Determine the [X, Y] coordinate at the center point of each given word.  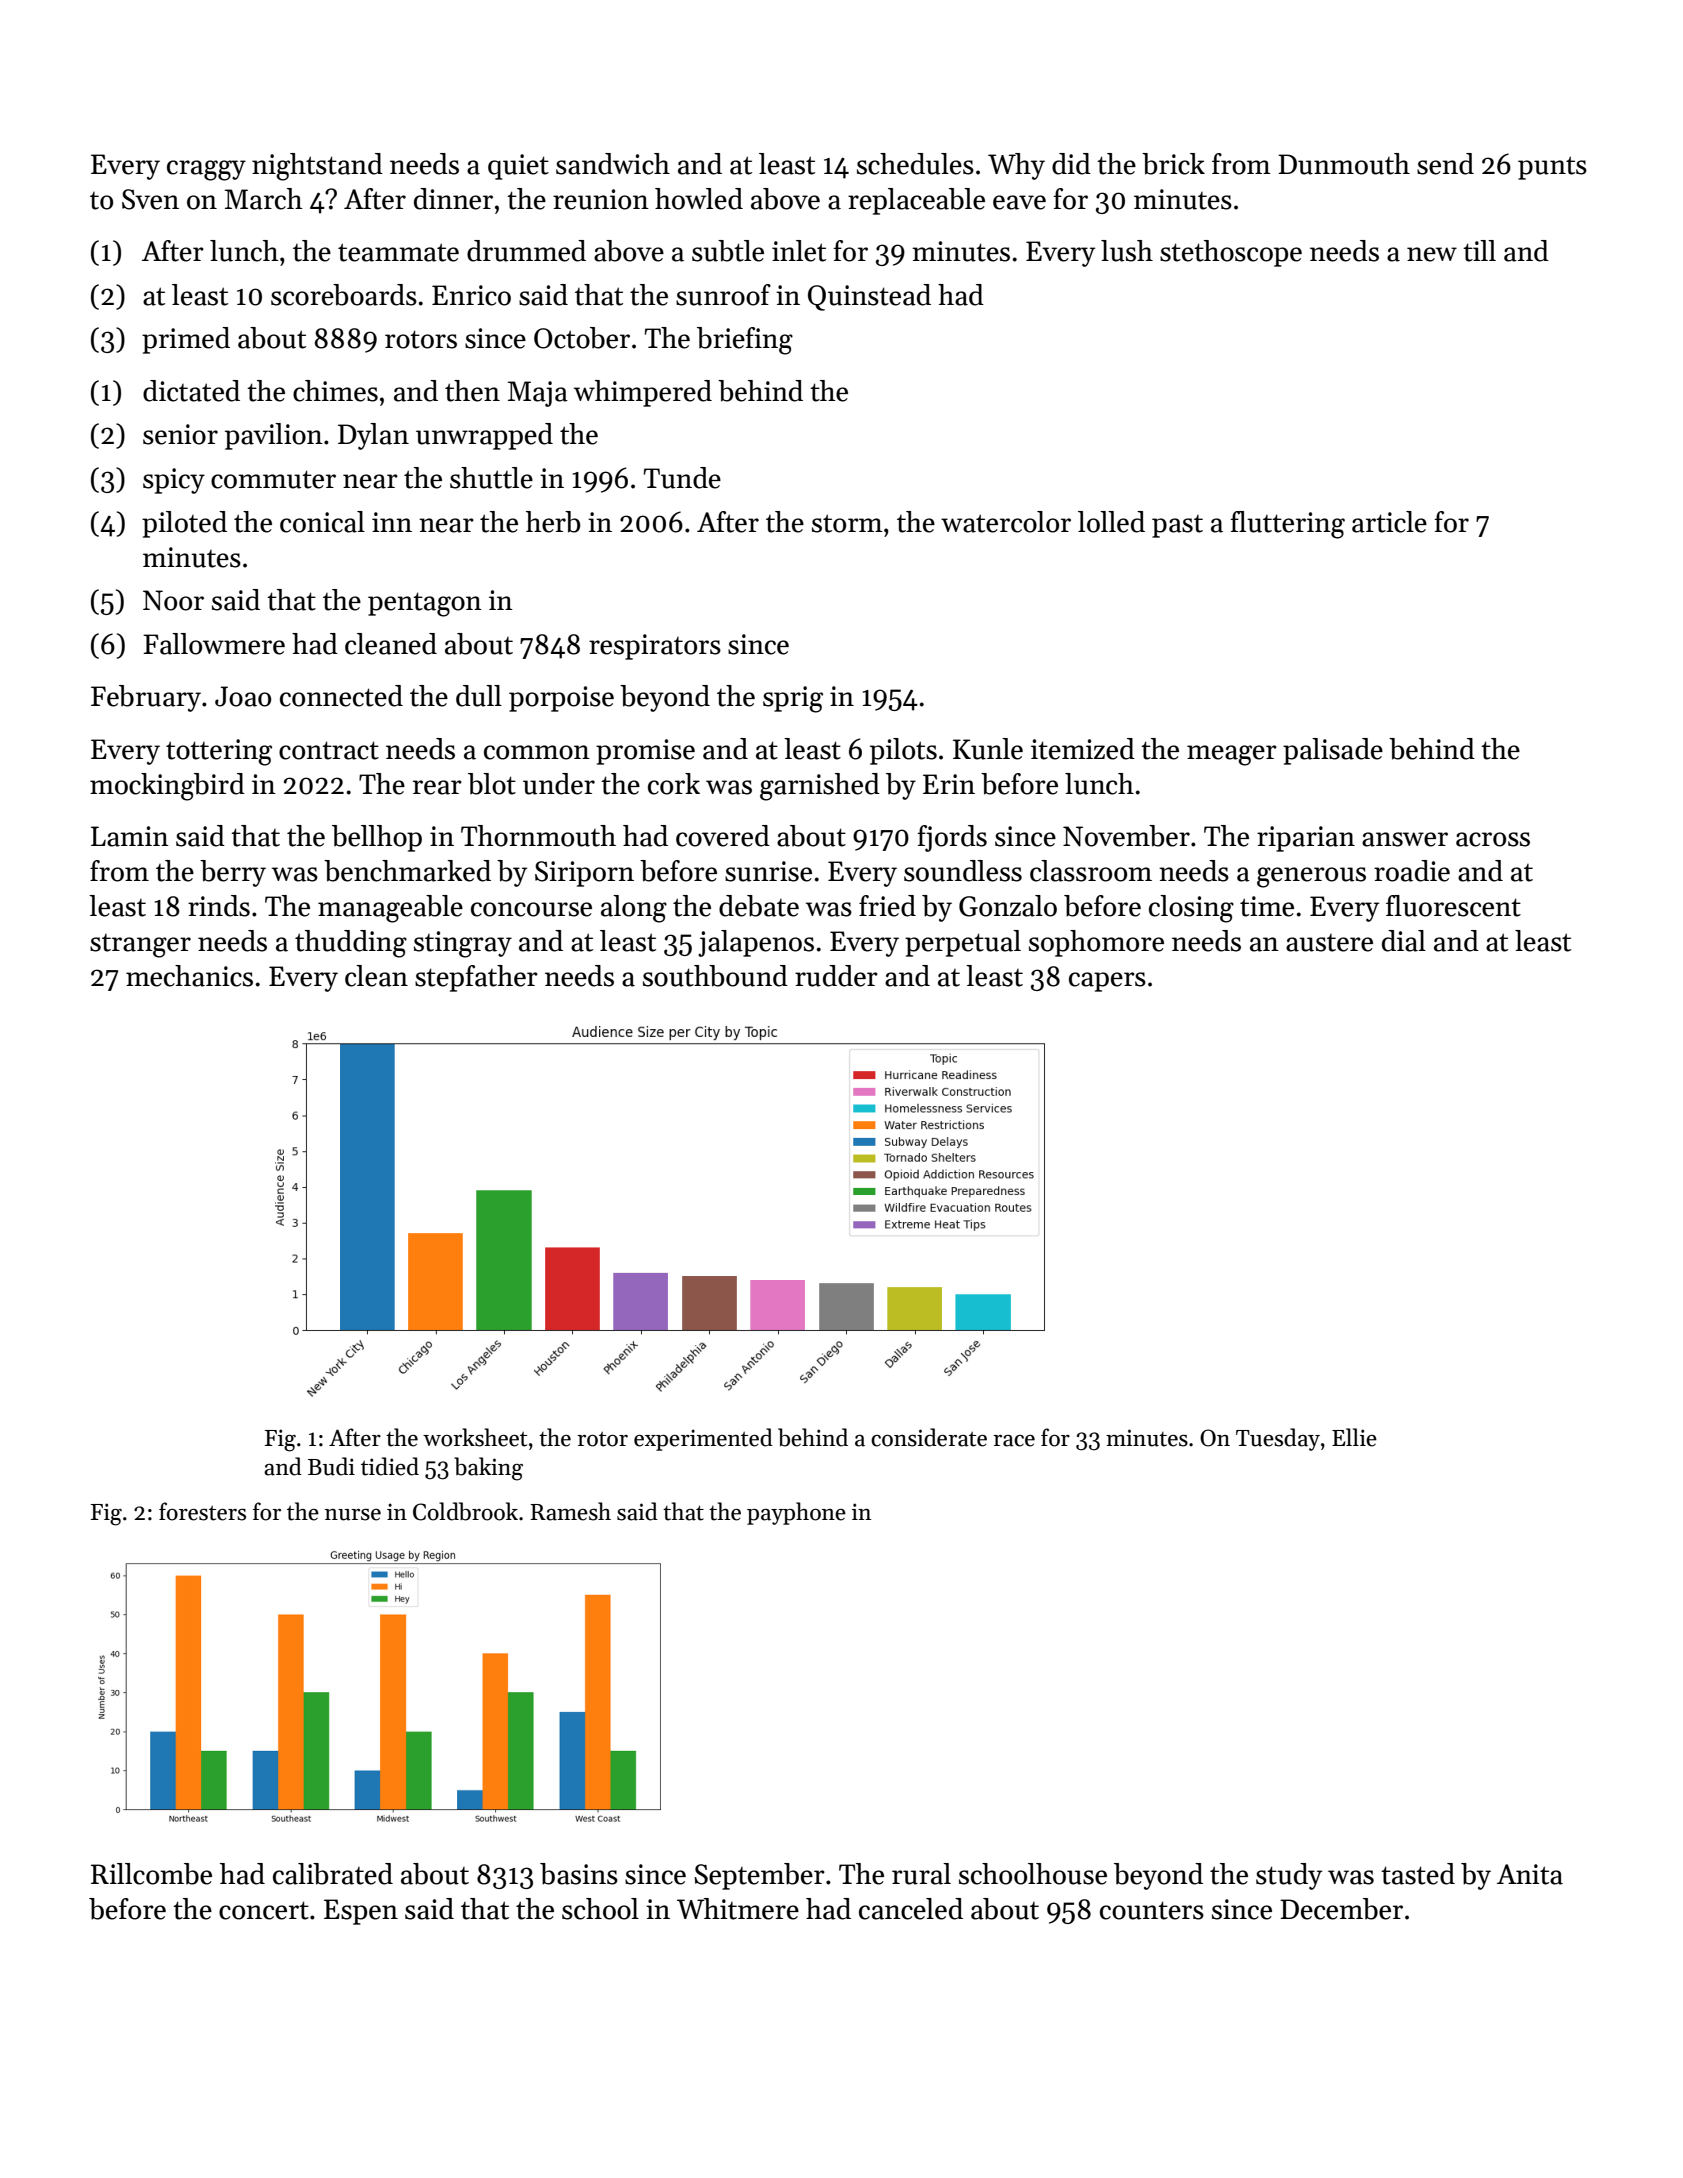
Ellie [1354, 1437]
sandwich [613, 164]
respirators [655, 647]
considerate [929, 1437]
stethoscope [1231, 253]
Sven [150, 199]
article [1389, 522]
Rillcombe [151, 1874]
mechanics [189, 976]
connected [341, 696]
